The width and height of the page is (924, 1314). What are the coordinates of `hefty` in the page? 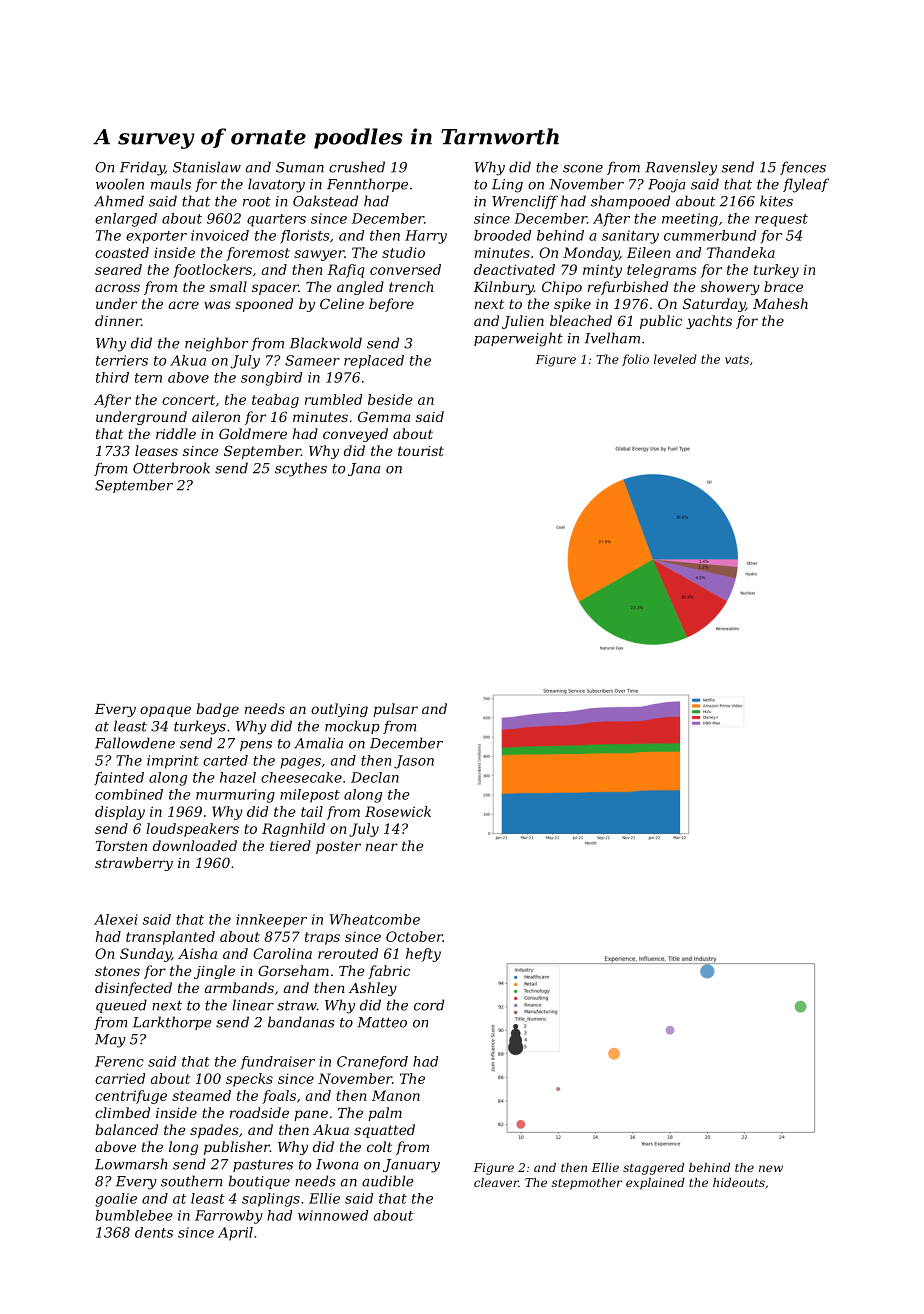 It's located at (423, 955).
